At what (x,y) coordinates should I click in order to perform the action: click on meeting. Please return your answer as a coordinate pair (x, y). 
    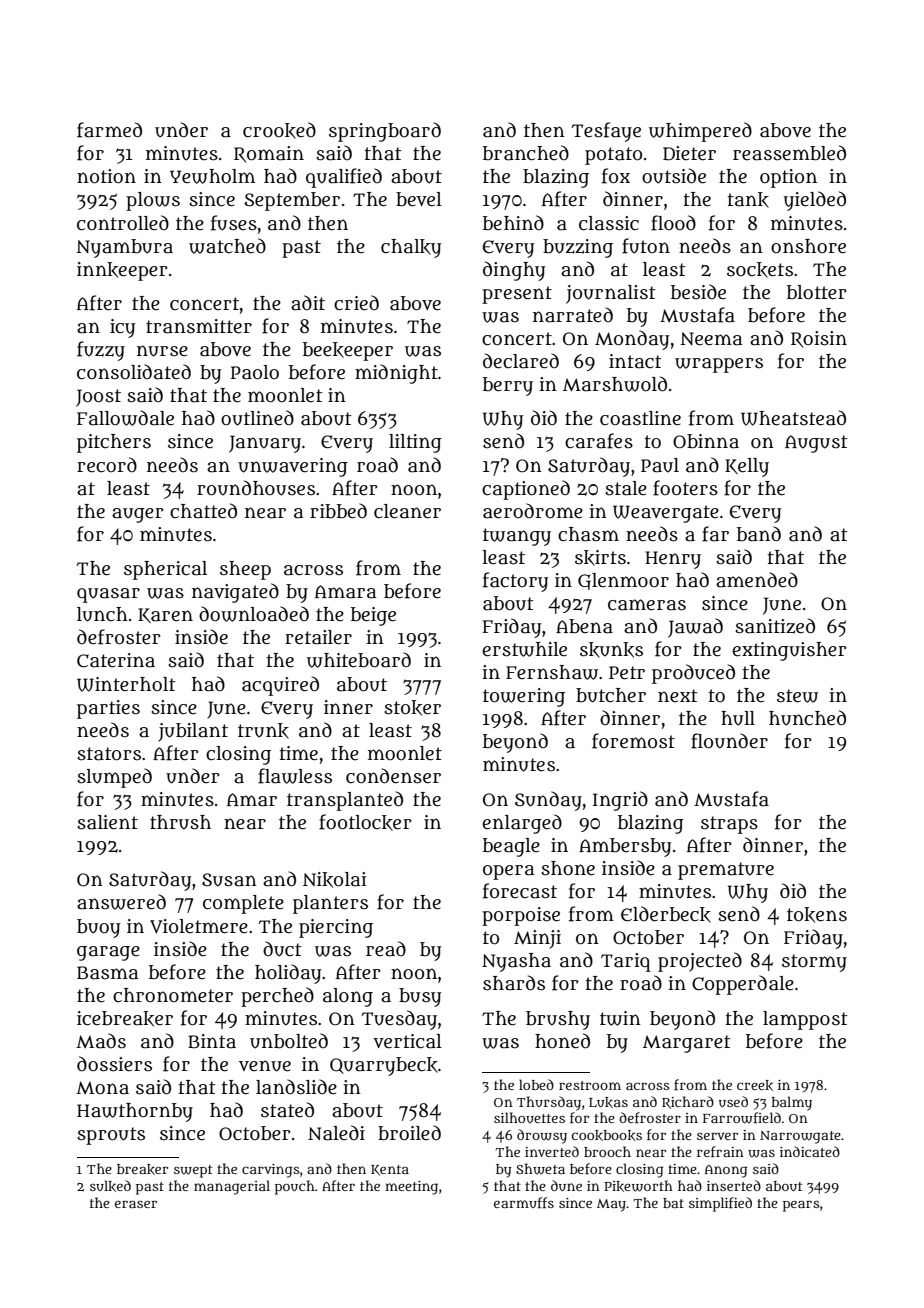
    Looking at the image, I should click on (411, 1188).
